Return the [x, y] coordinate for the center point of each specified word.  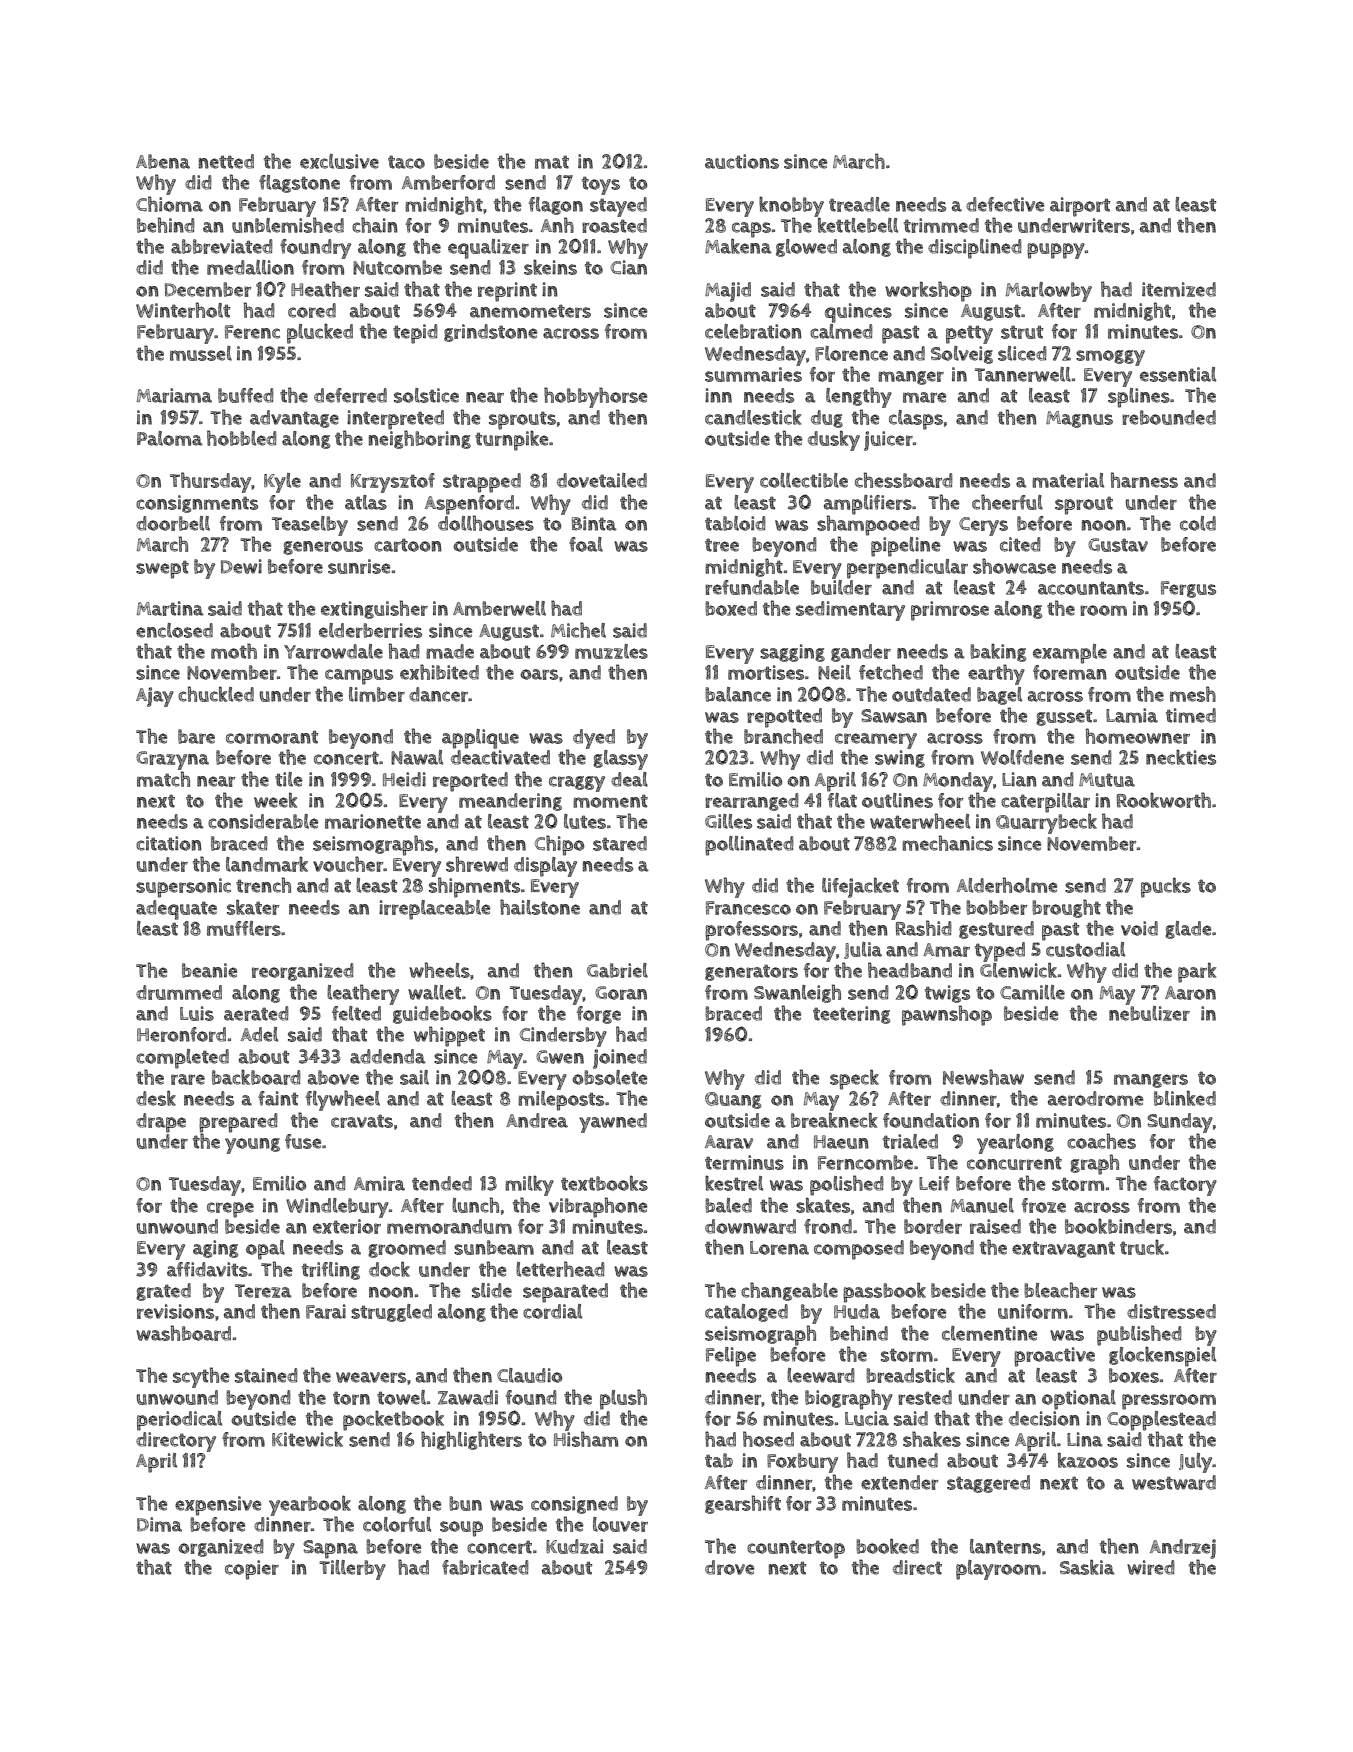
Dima [159, 1524]
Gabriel [617, 970]
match [163, 779]
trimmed [941, 225]
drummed [179, 992]
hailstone [540, 907]
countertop [796, 1549]
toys [601, 185]
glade [1188, 930]
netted [226, 161]
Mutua [1107, 780]
